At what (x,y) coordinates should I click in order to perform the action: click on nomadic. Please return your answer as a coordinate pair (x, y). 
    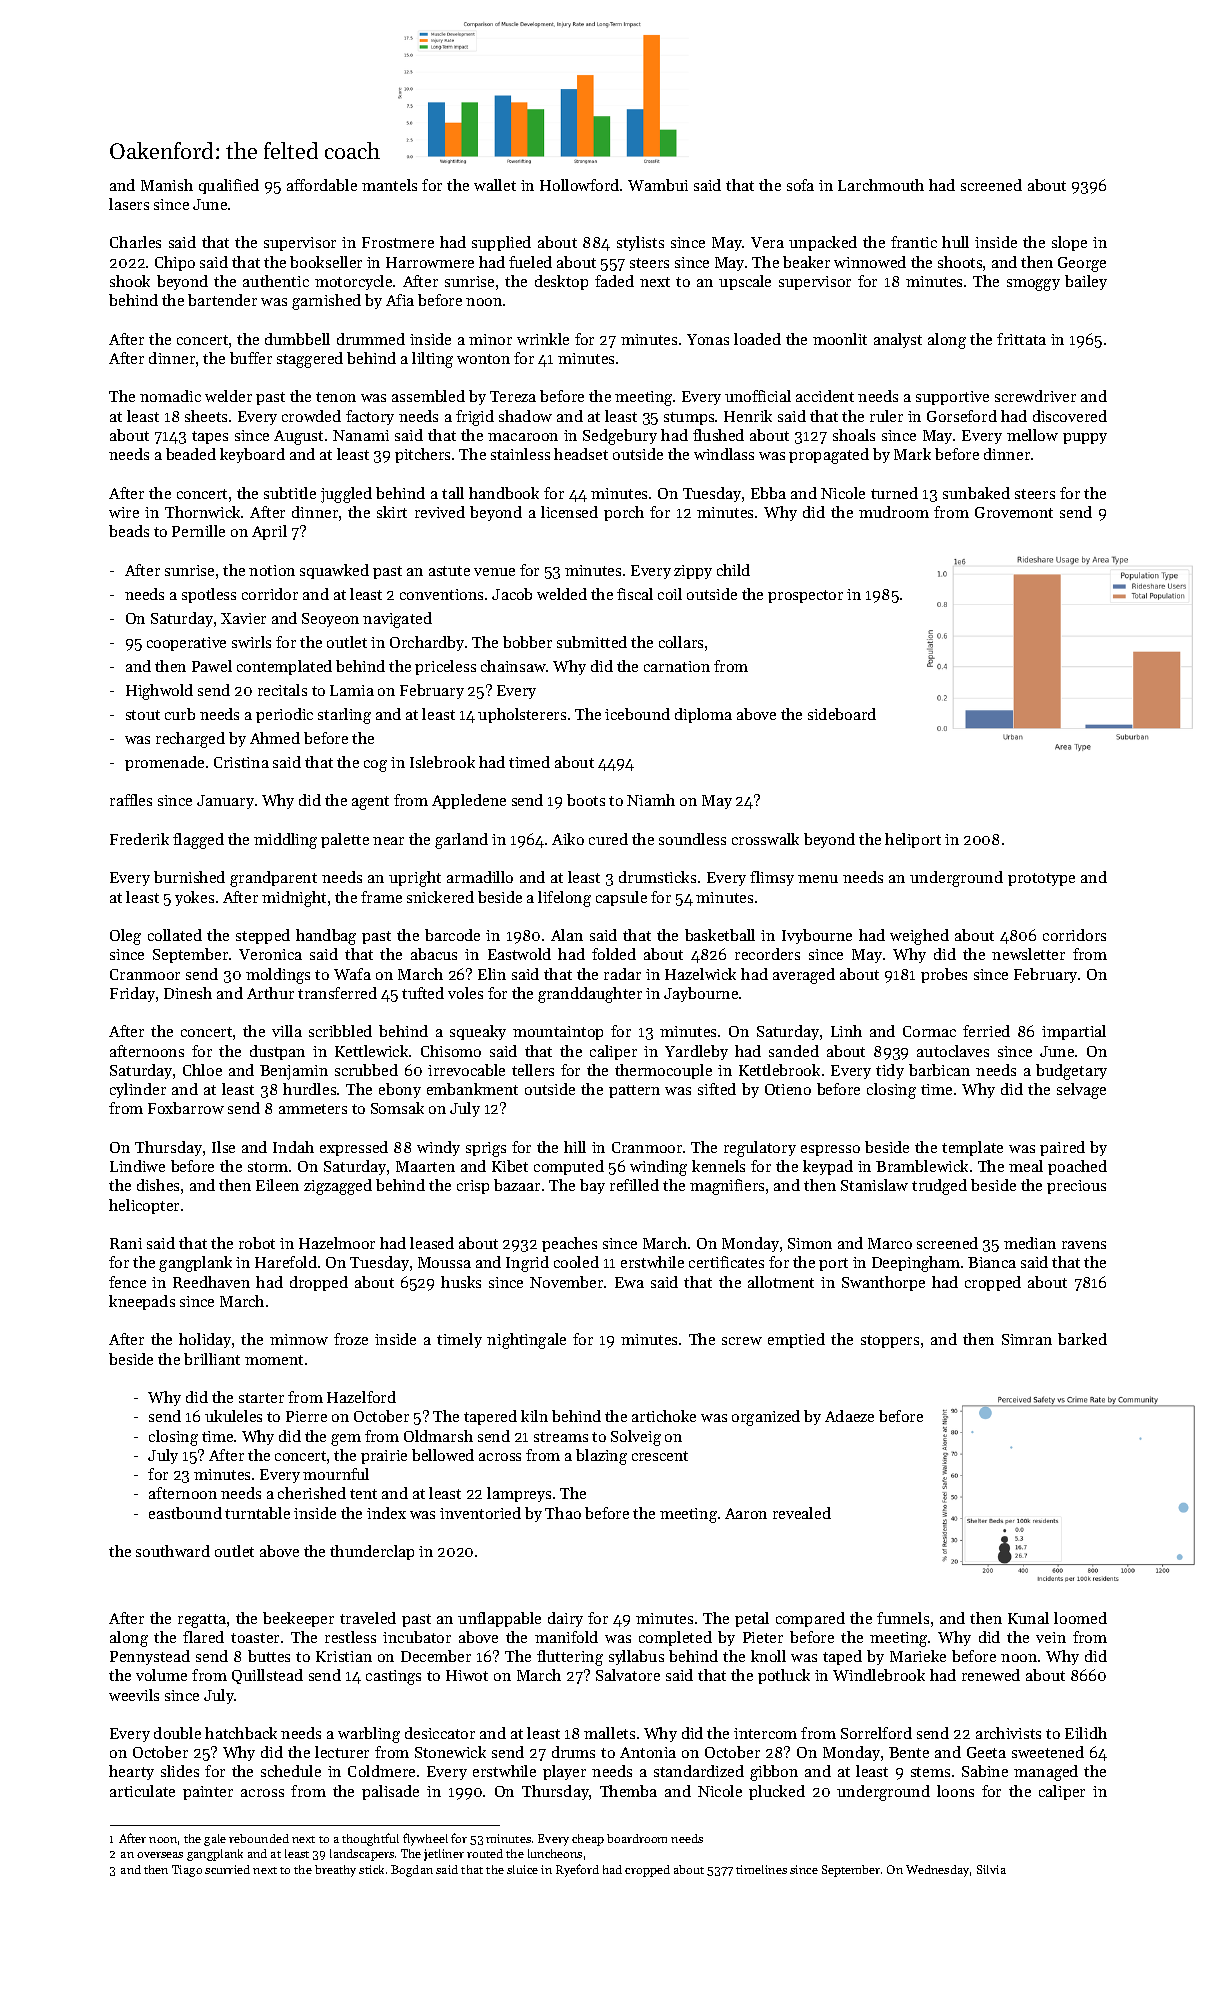
    Looking at the image, I should click on (170, 396).
